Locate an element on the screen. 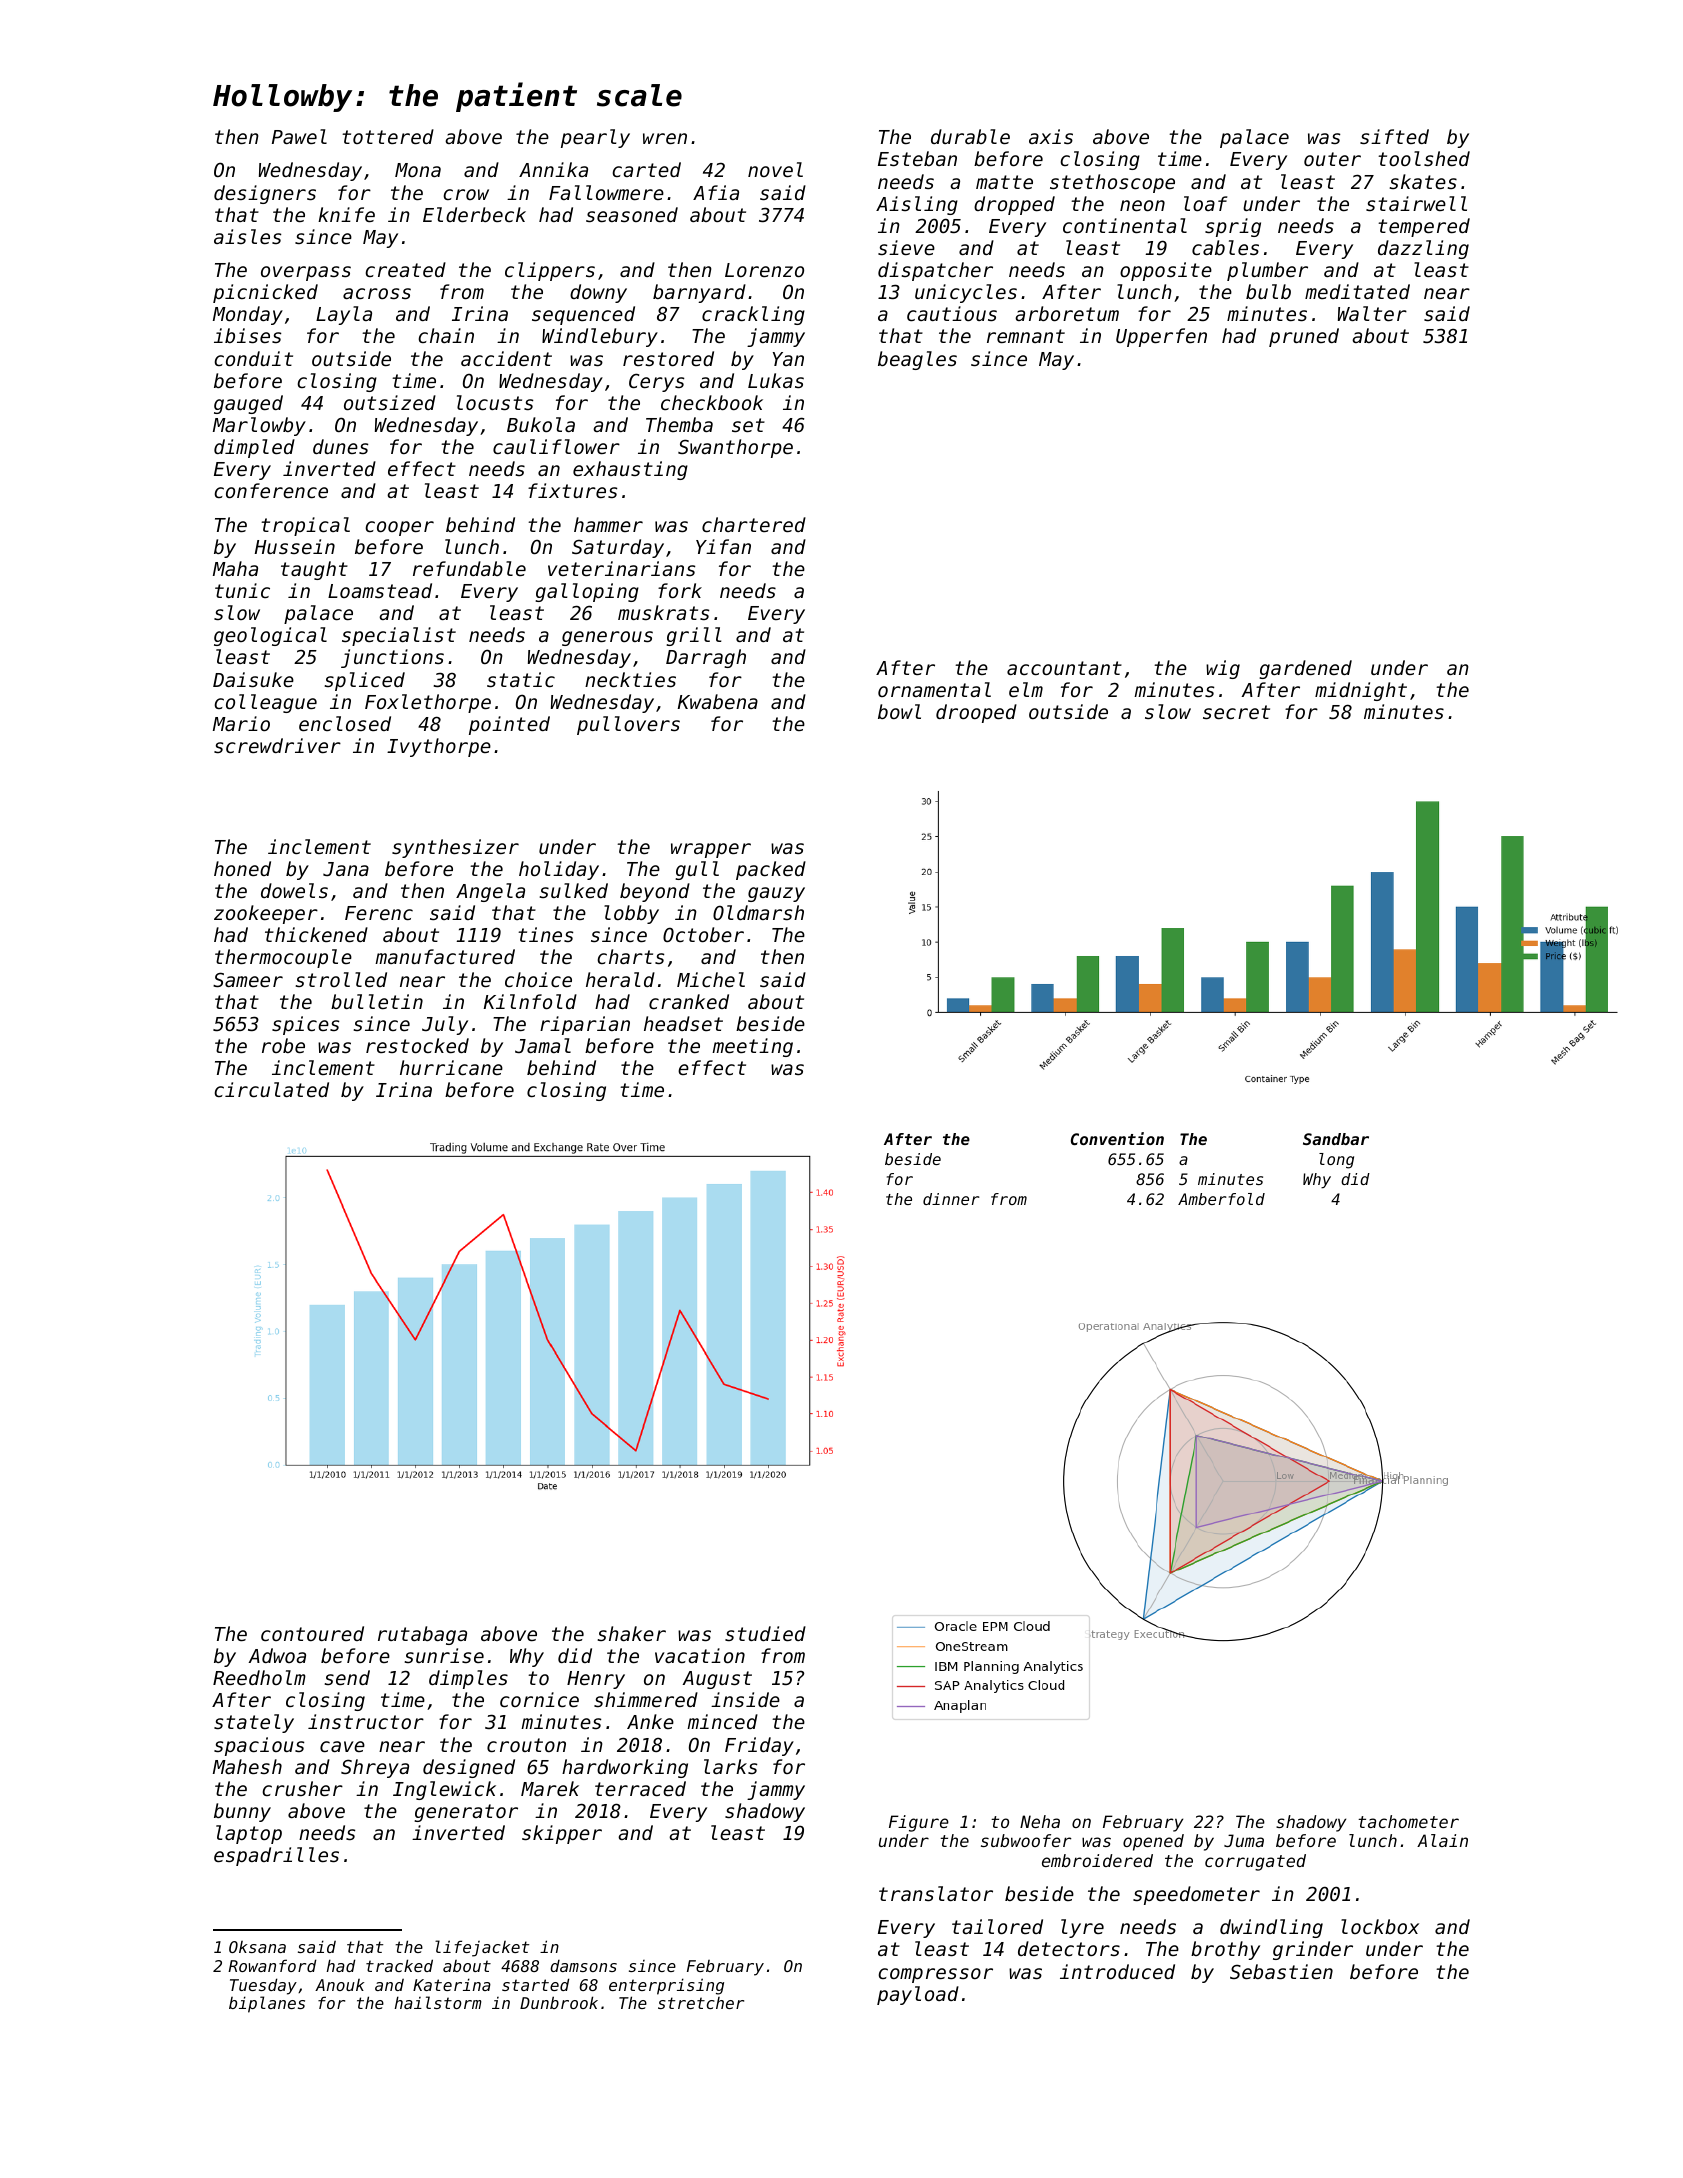  payload is located at coordinates (918, 1995).
